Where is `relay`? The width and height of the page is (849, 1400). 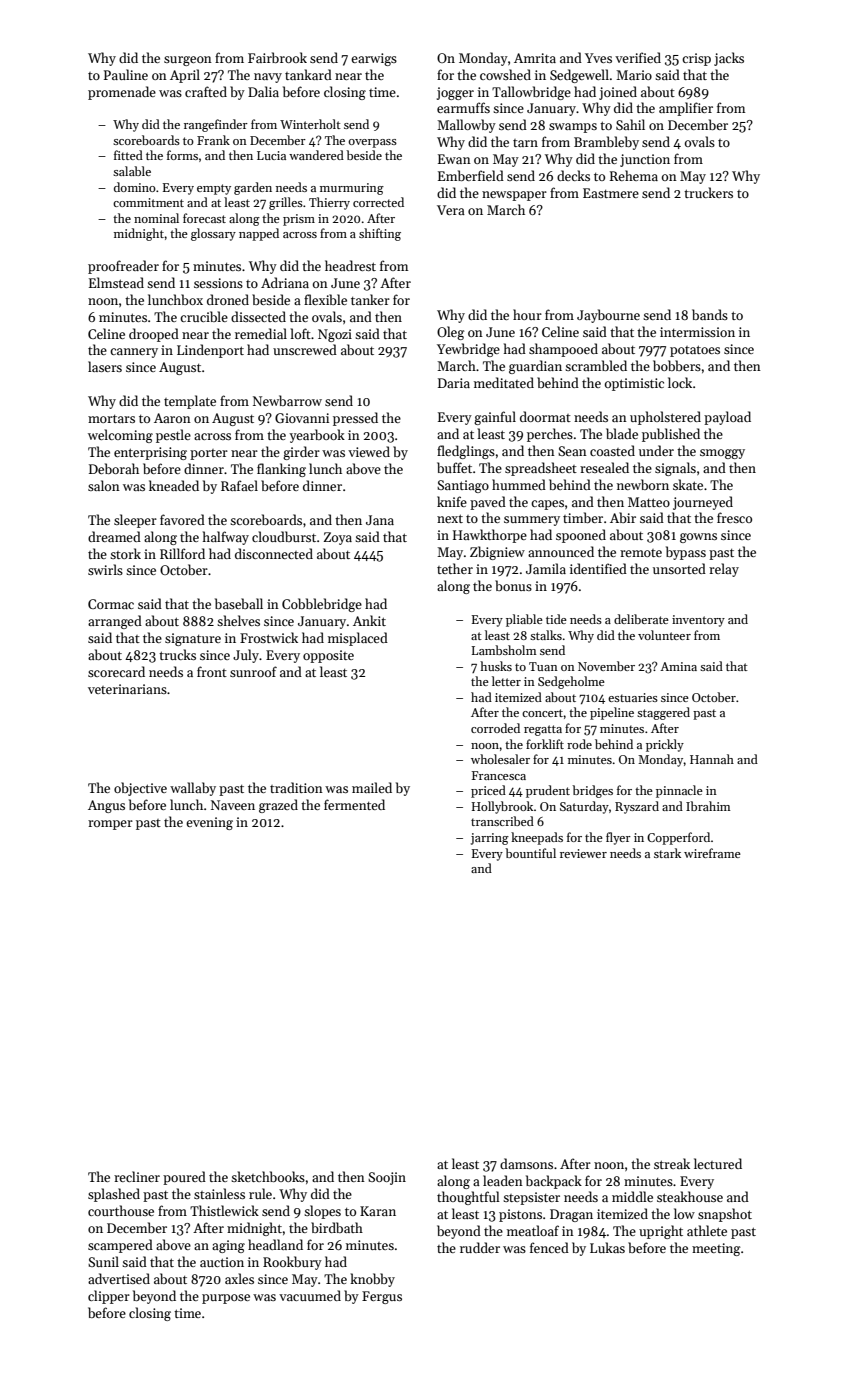
relay is located at coordinates (724, 570).
